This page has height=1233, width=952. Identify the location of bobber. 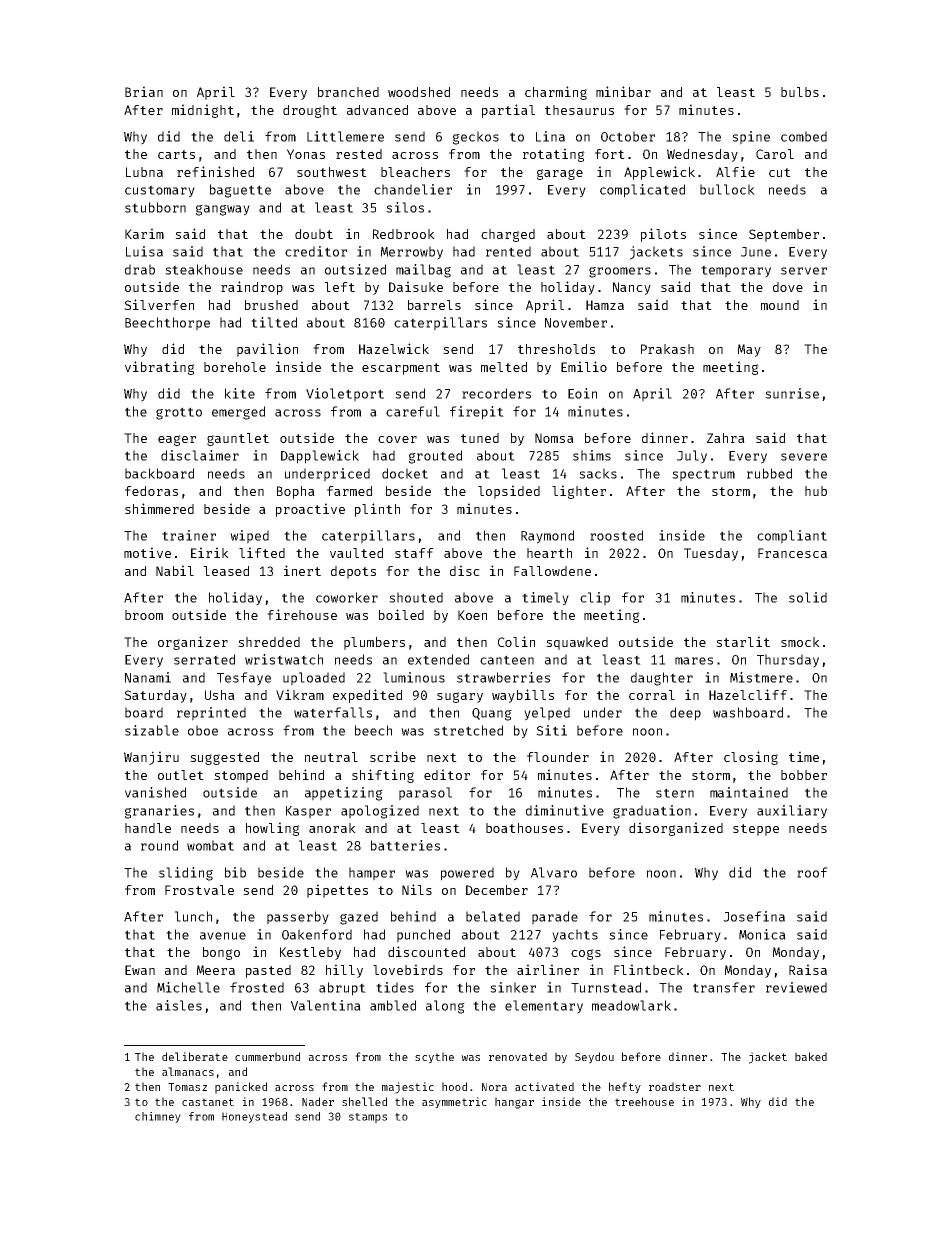
(804, 775).
